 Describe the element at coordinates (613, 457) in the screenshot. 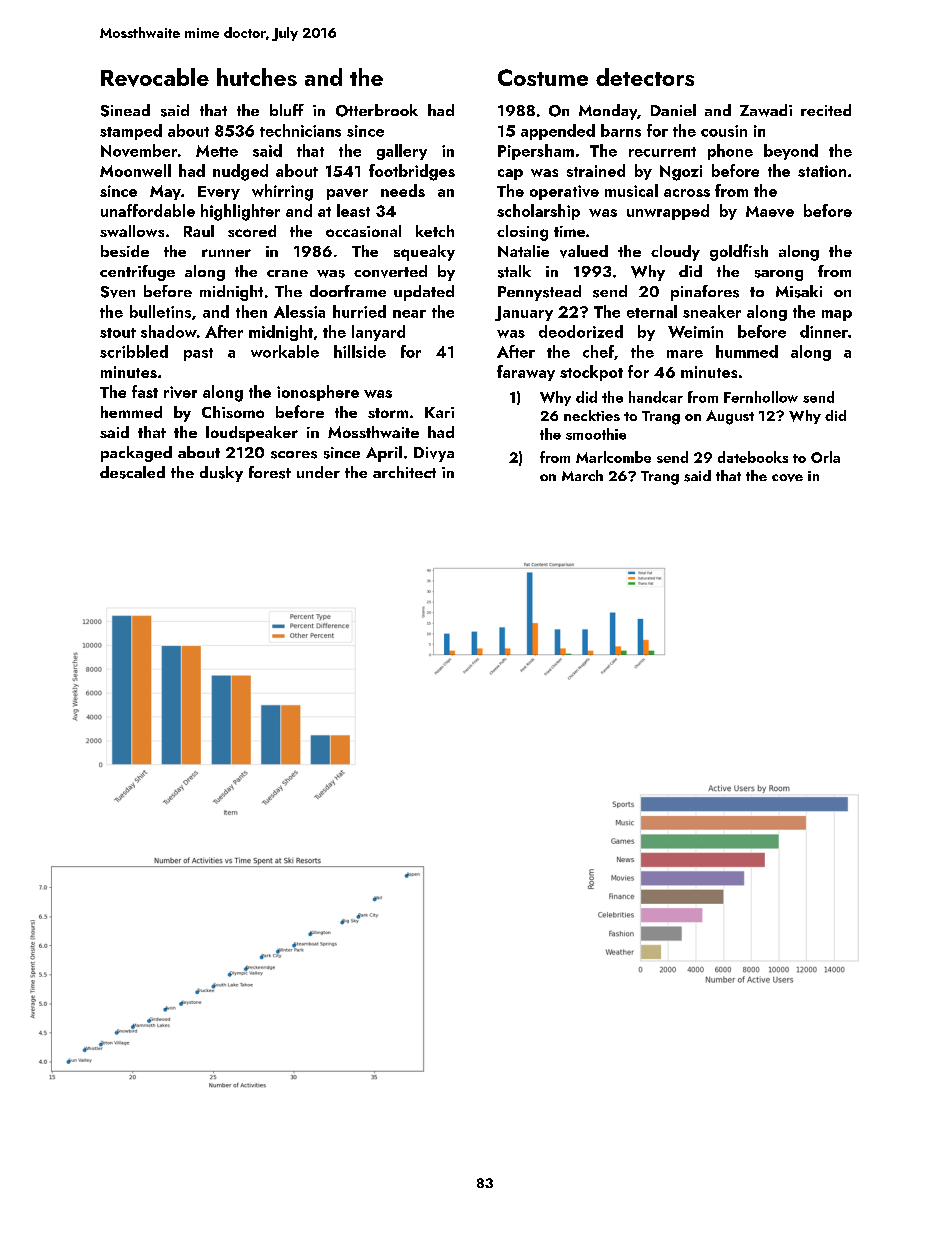

I see `Marlcombe` at that location.
